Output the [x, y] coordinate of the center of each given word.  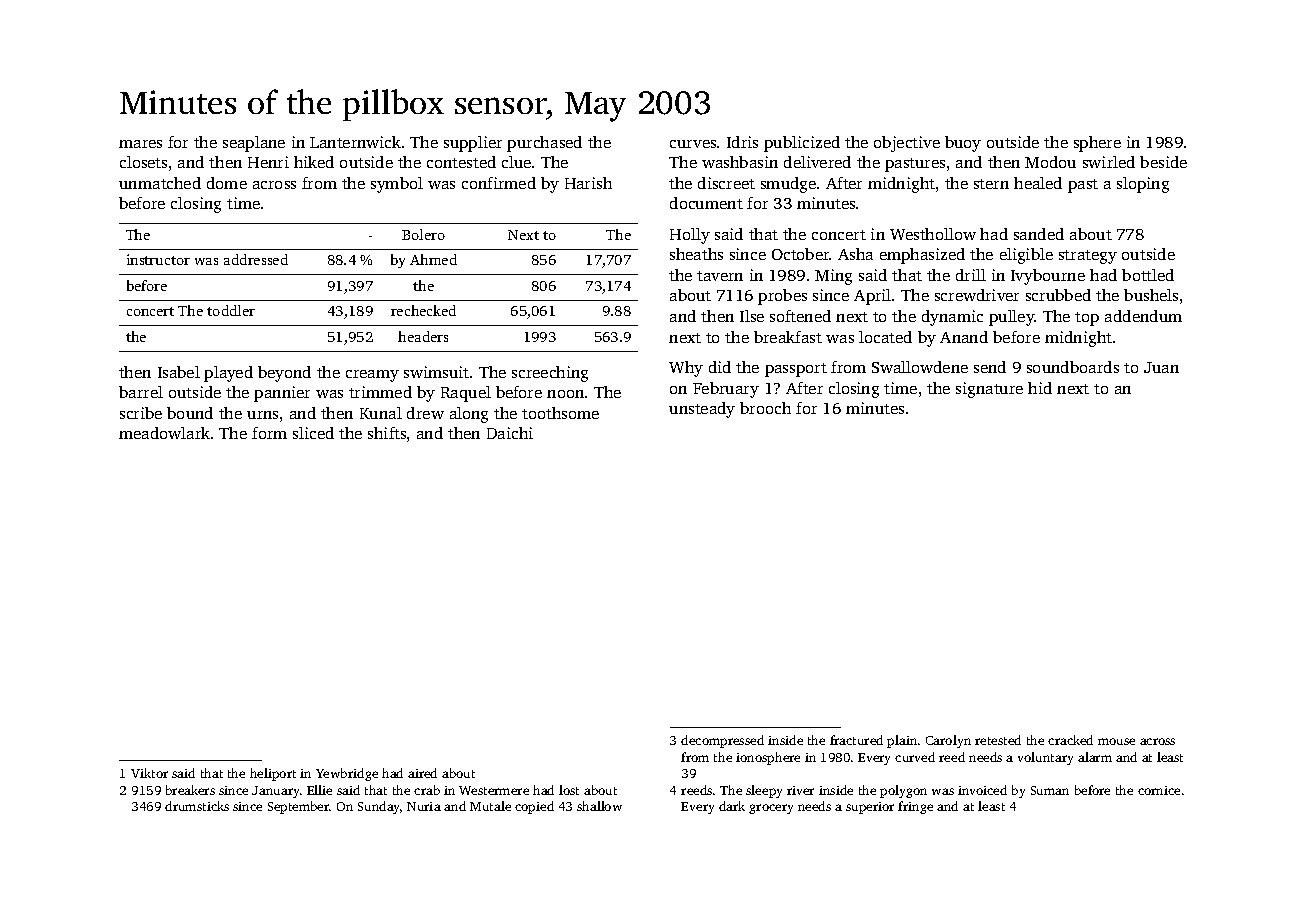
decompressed [722, 741]
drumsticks [197, 806]
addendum [1143, 316]
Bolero [423, 234]
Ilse [752, 316]
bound [190, 413]
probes [782, 297]
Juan [1161, 367]
